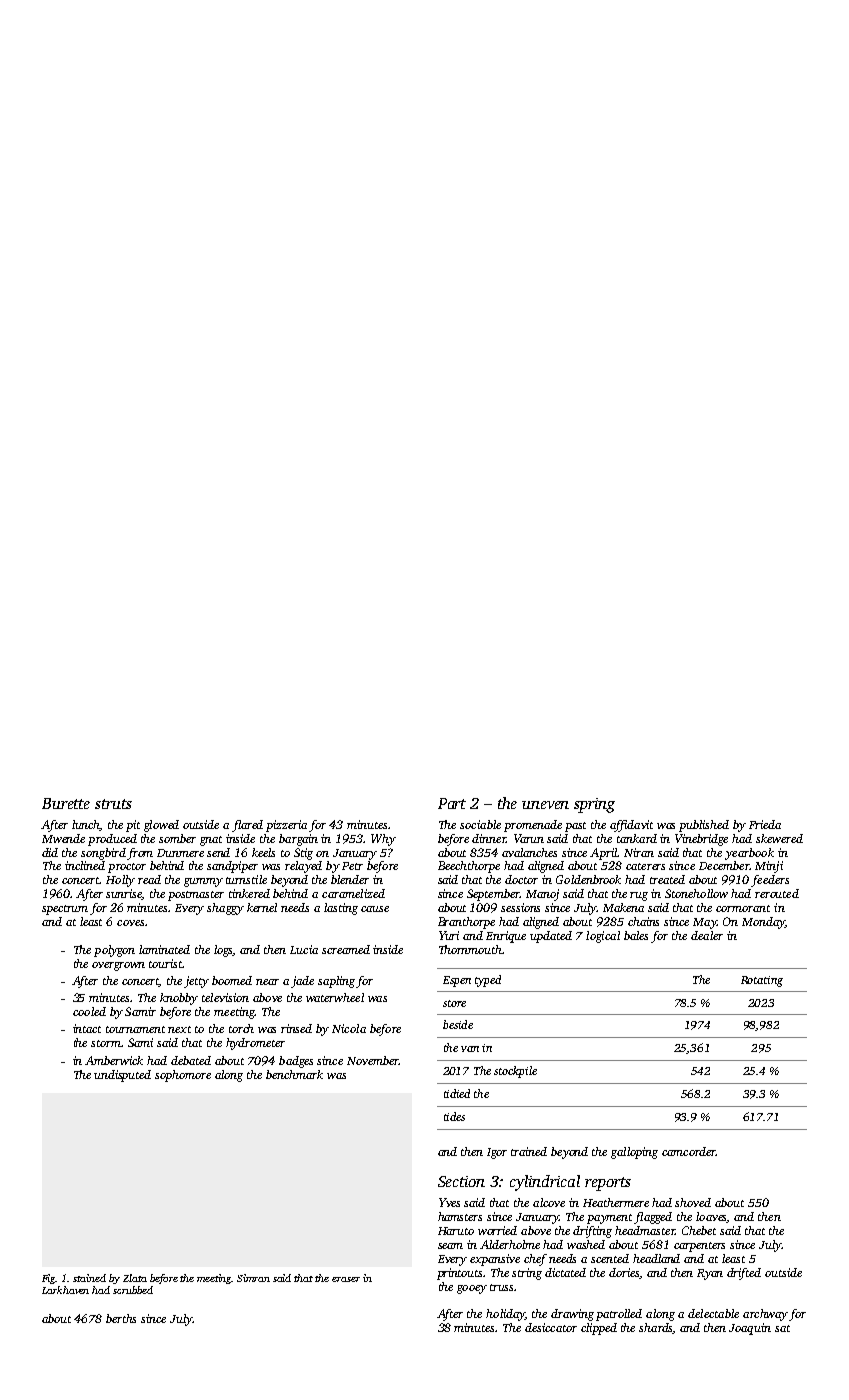 This image has width=849, height=1400. Describe the element at coordinates (349, 1028) in the image. I see `Nicola` at that location.
